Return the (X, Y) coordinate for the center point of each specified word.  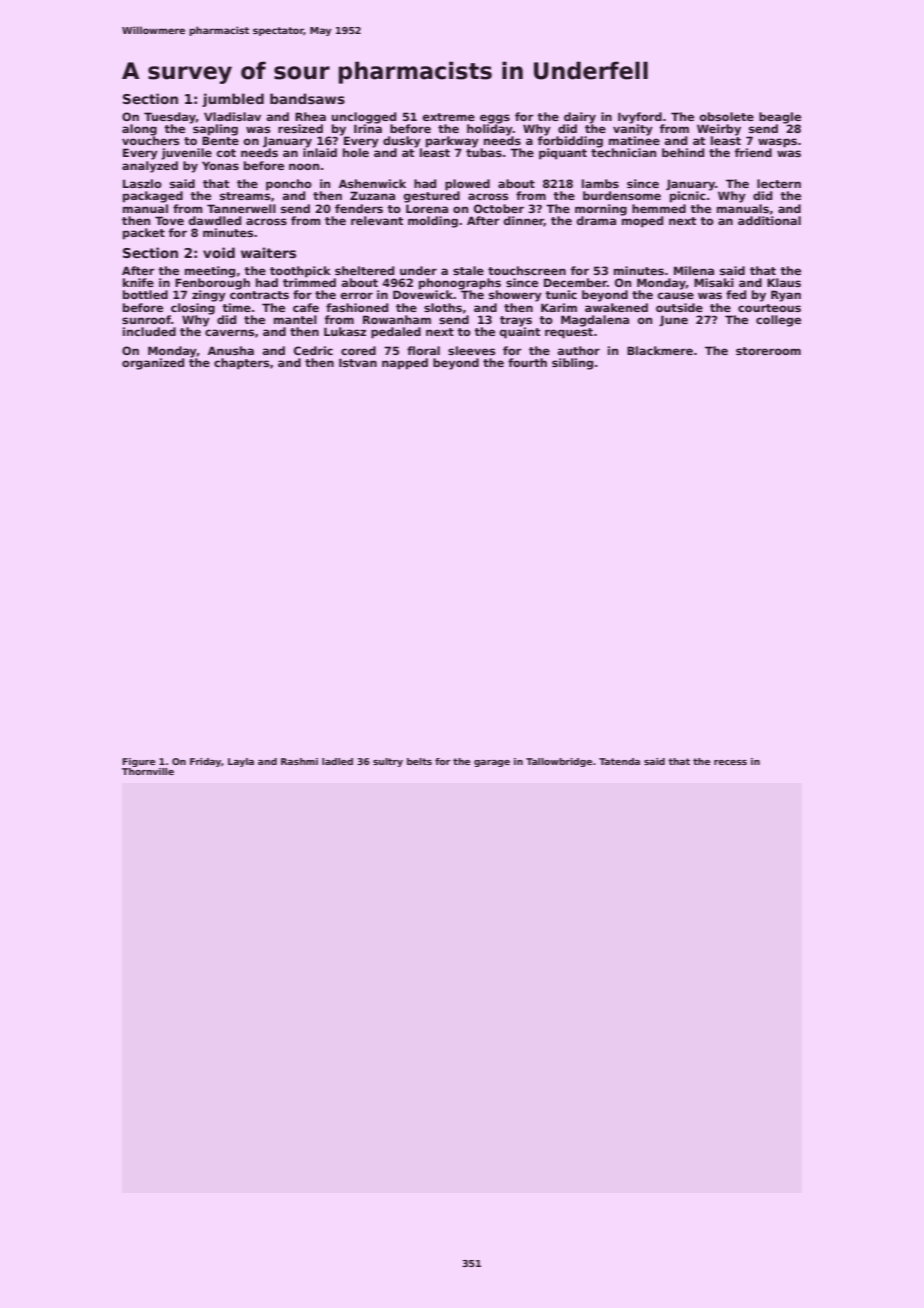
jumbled (233, 100)
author (579, 350)
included (149, 331)
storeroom (768, 351)
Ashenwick (372, 183)
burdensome (622, 195)
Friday (205, 762)
